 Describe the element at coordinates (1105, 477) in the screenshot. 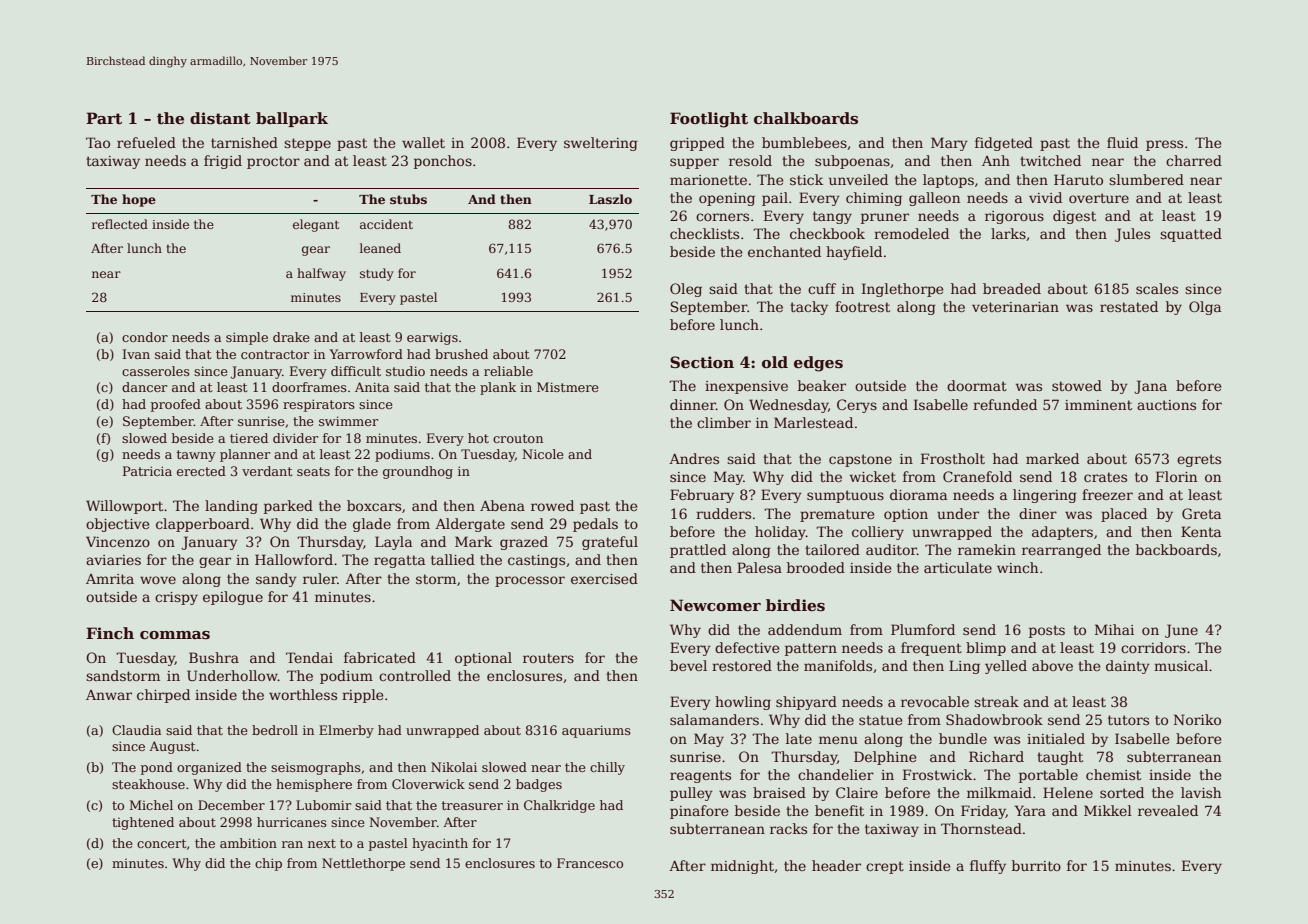

I see `crates` at that location.
